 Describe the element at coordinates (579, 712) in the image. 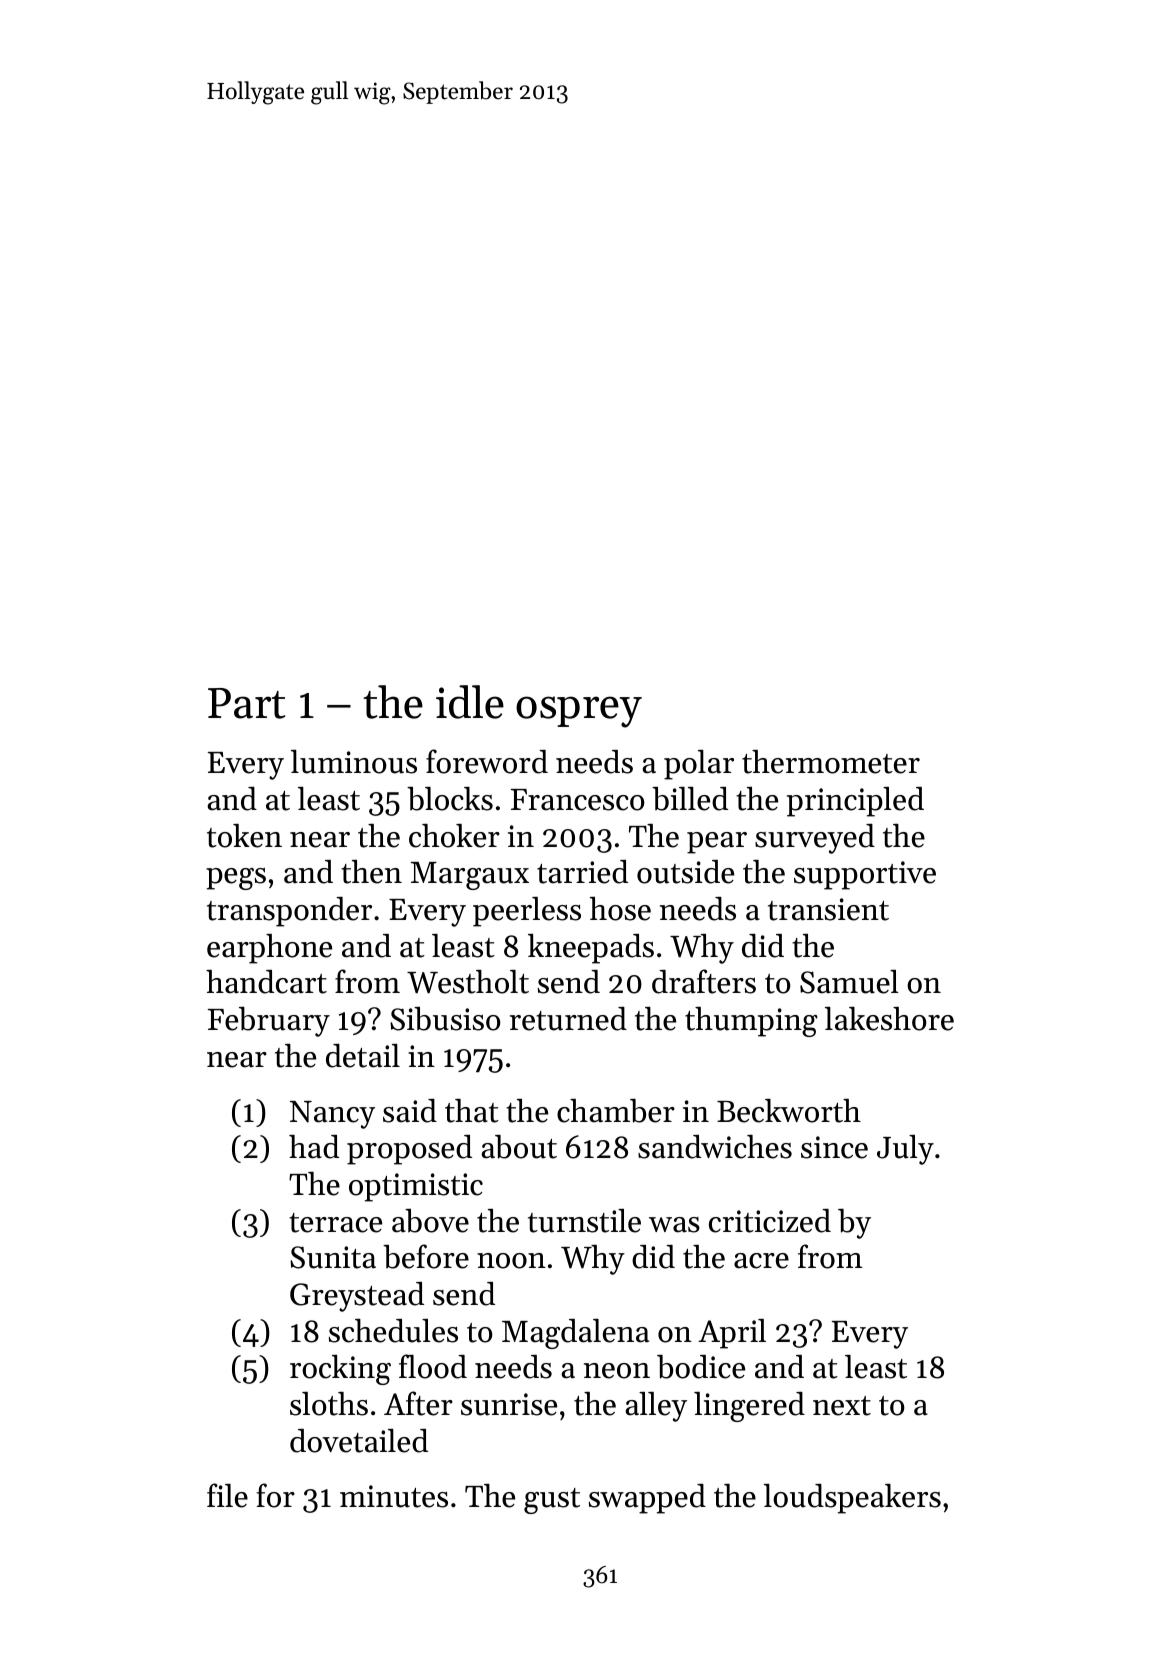

I see `osprey` at that location.
